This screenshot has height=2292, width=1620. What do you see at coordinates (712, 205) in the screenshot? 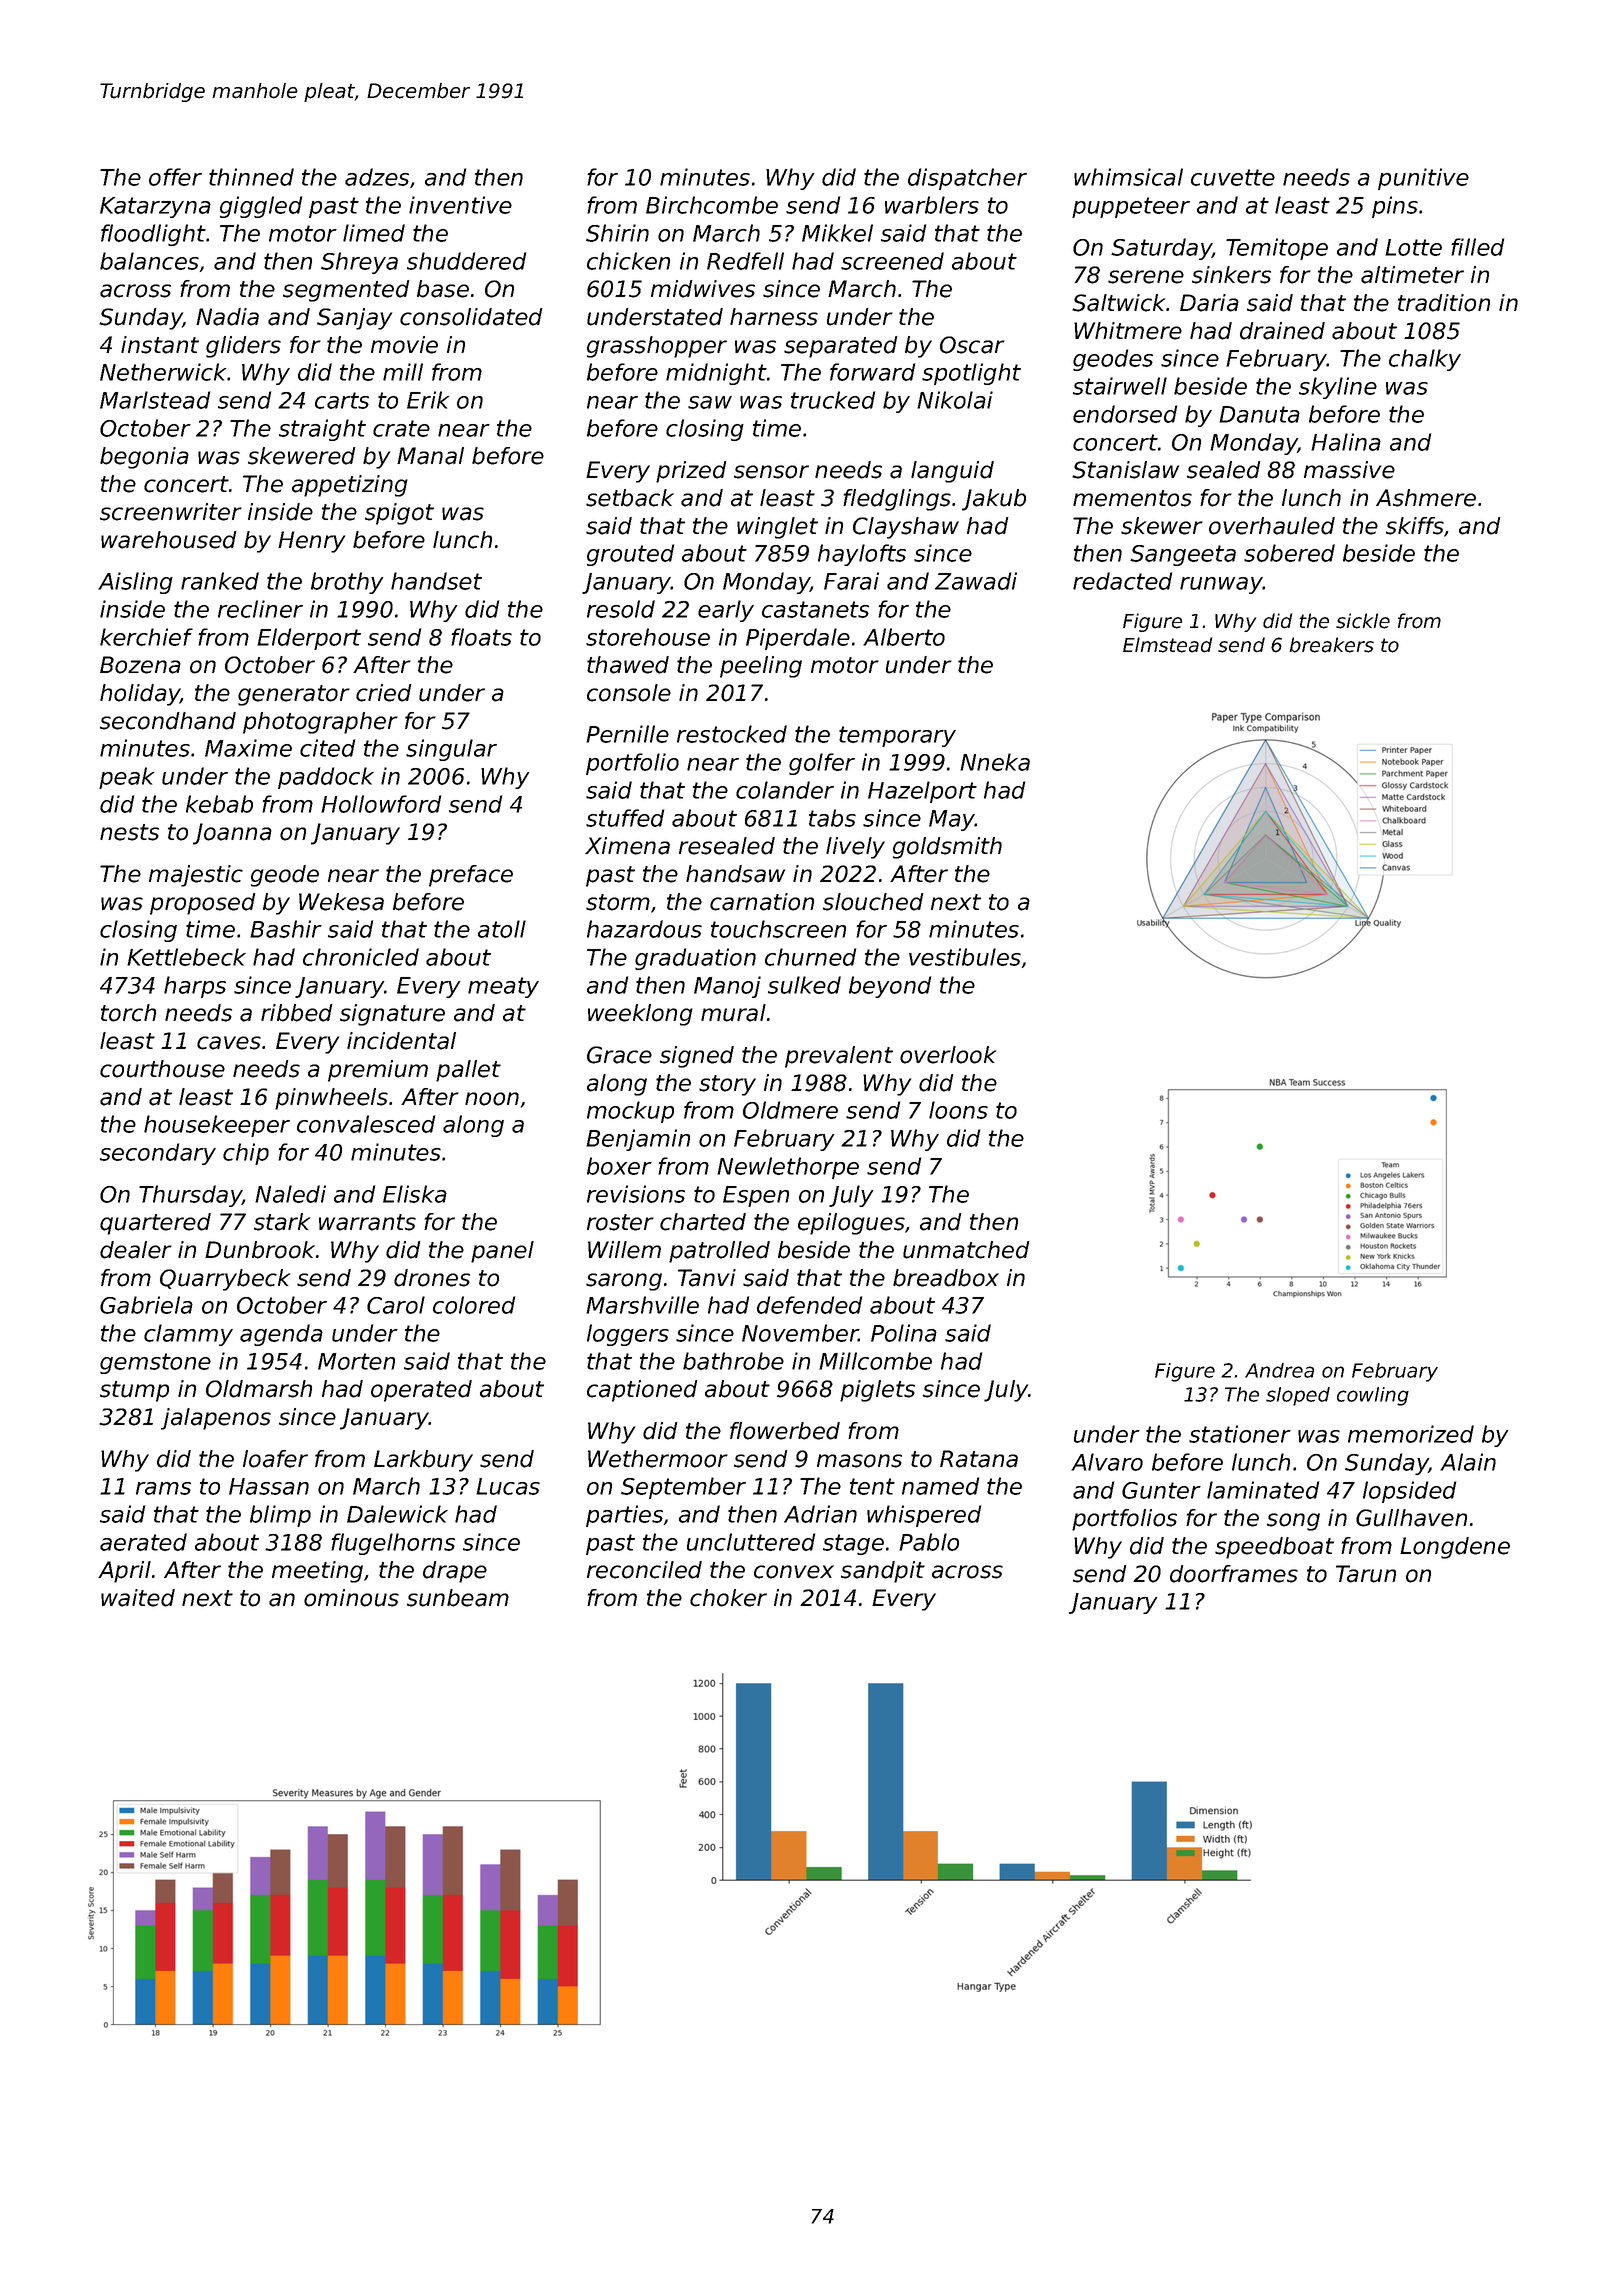
I see `Birchcombe` at bounding box center [712, 205].
